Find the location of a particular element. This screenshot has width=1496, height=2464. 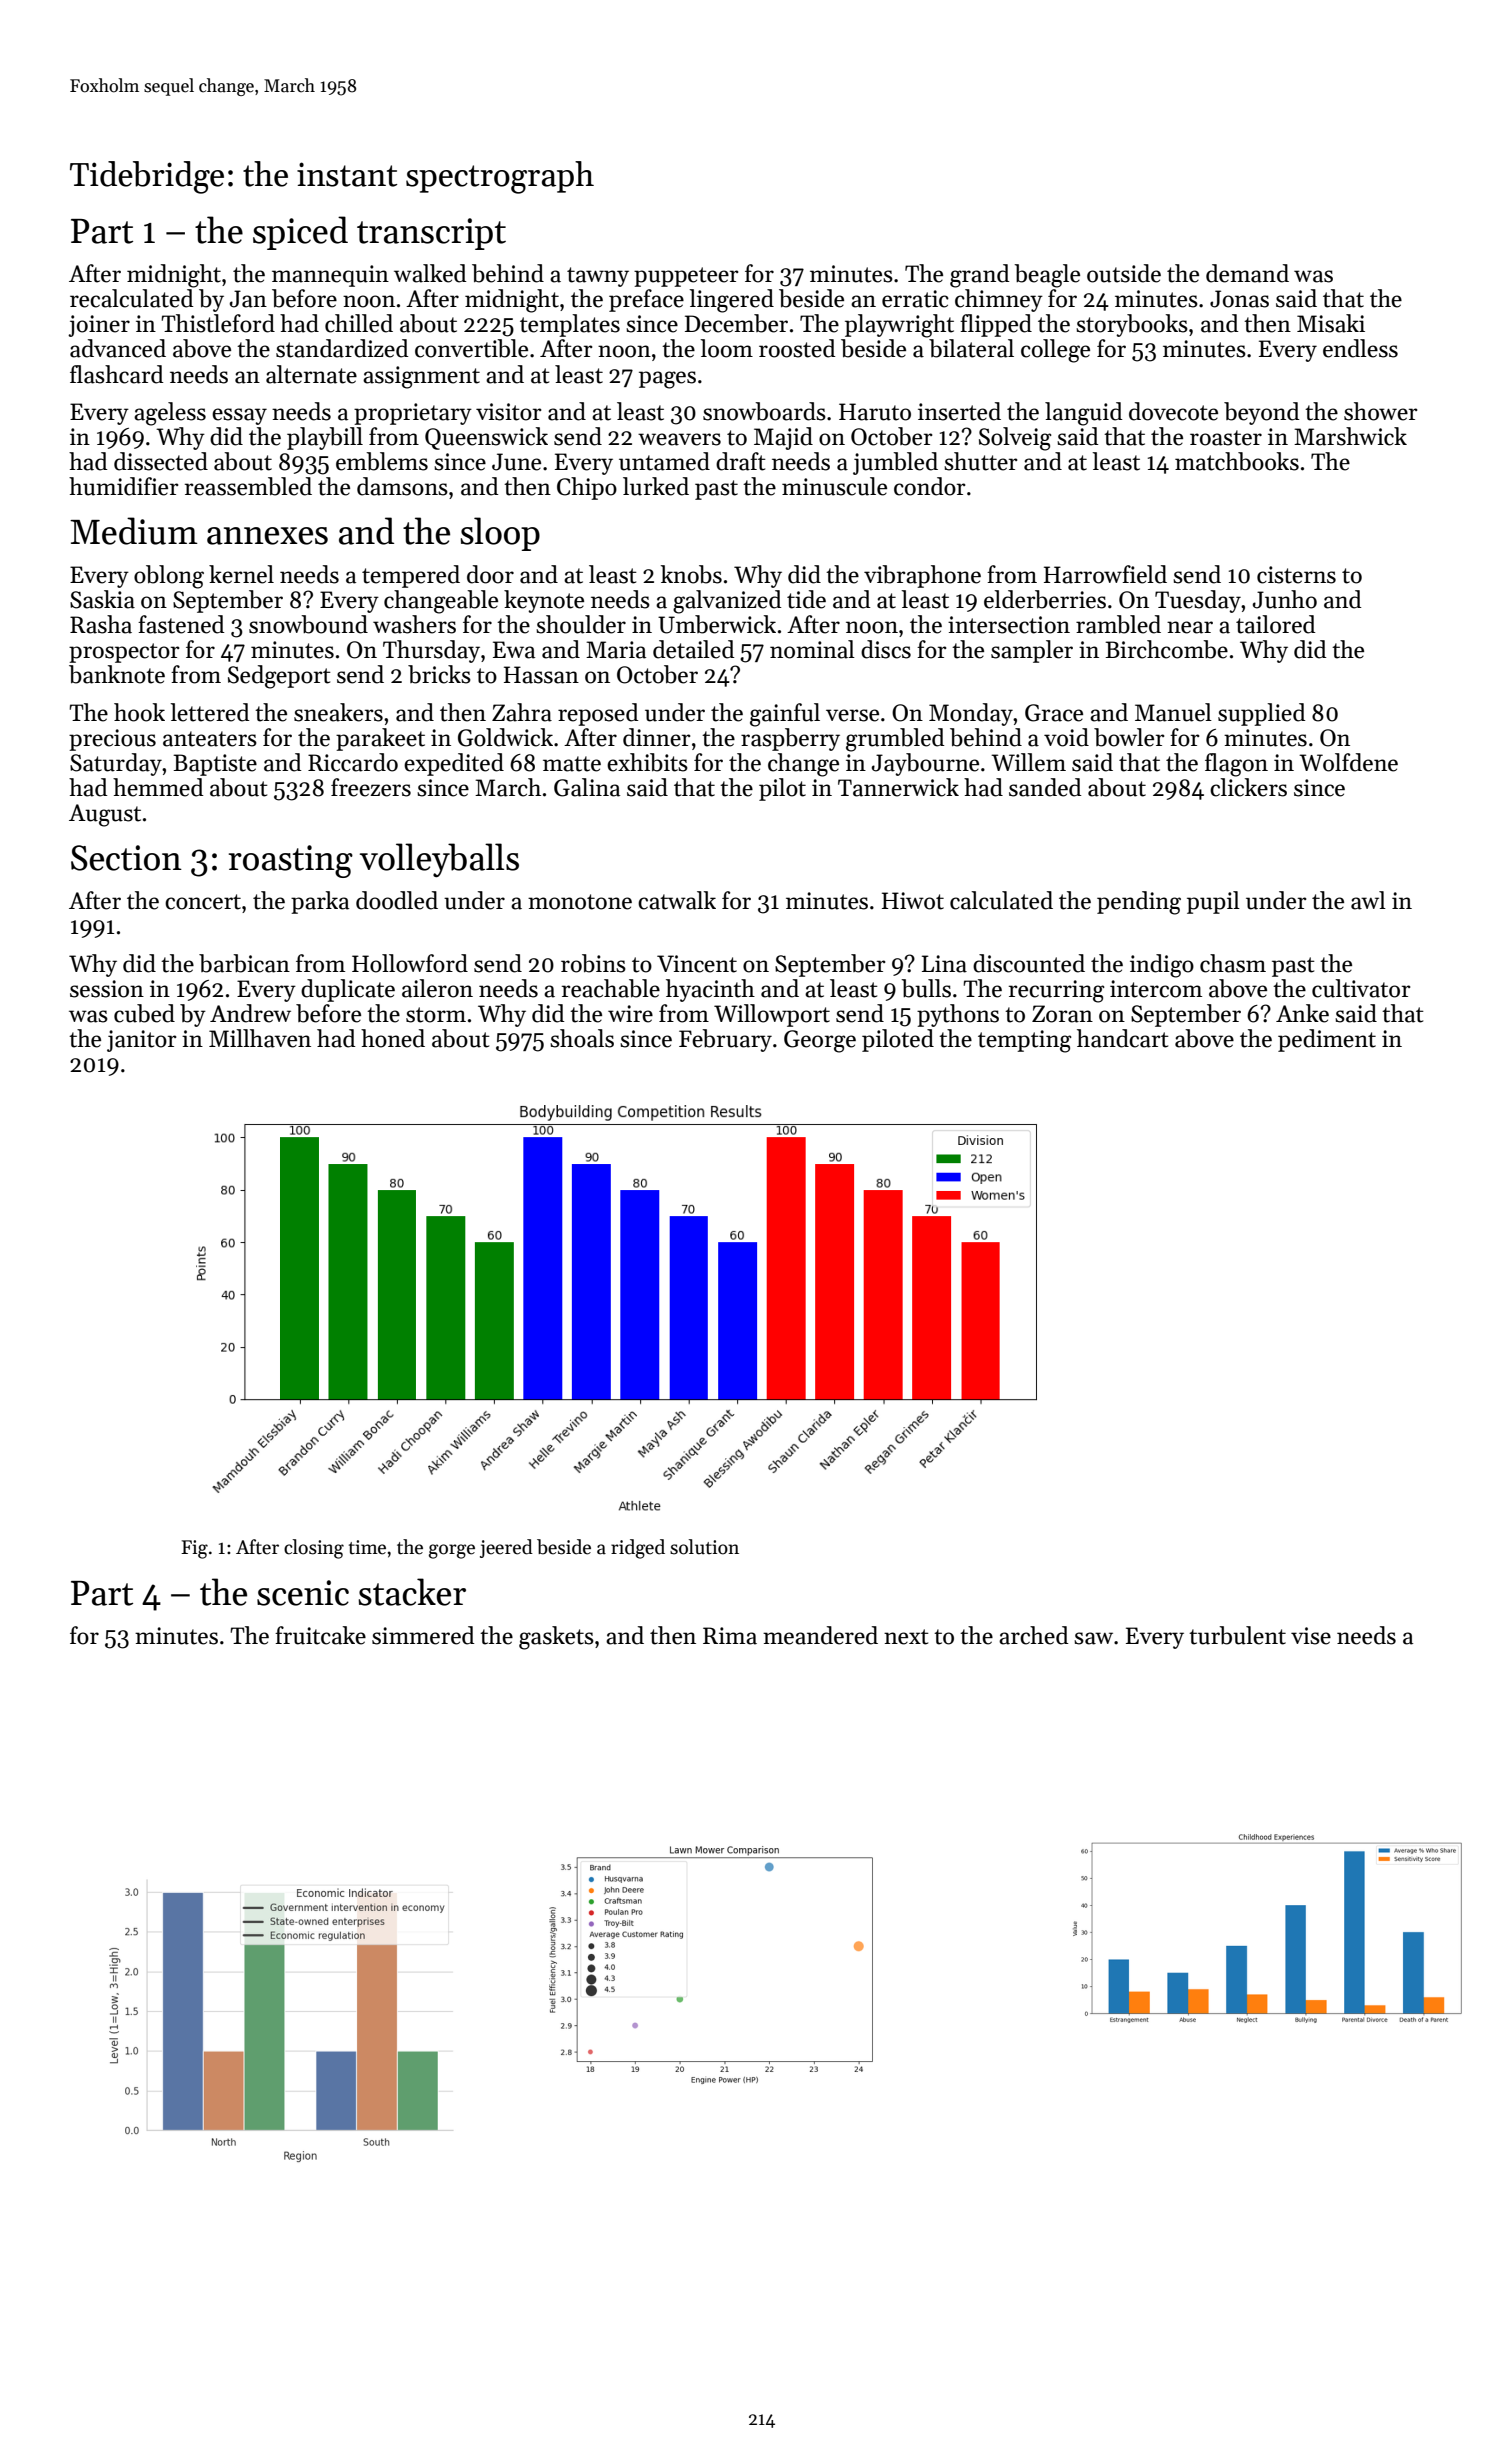

galvanized is located at coordinates (727, 602).
